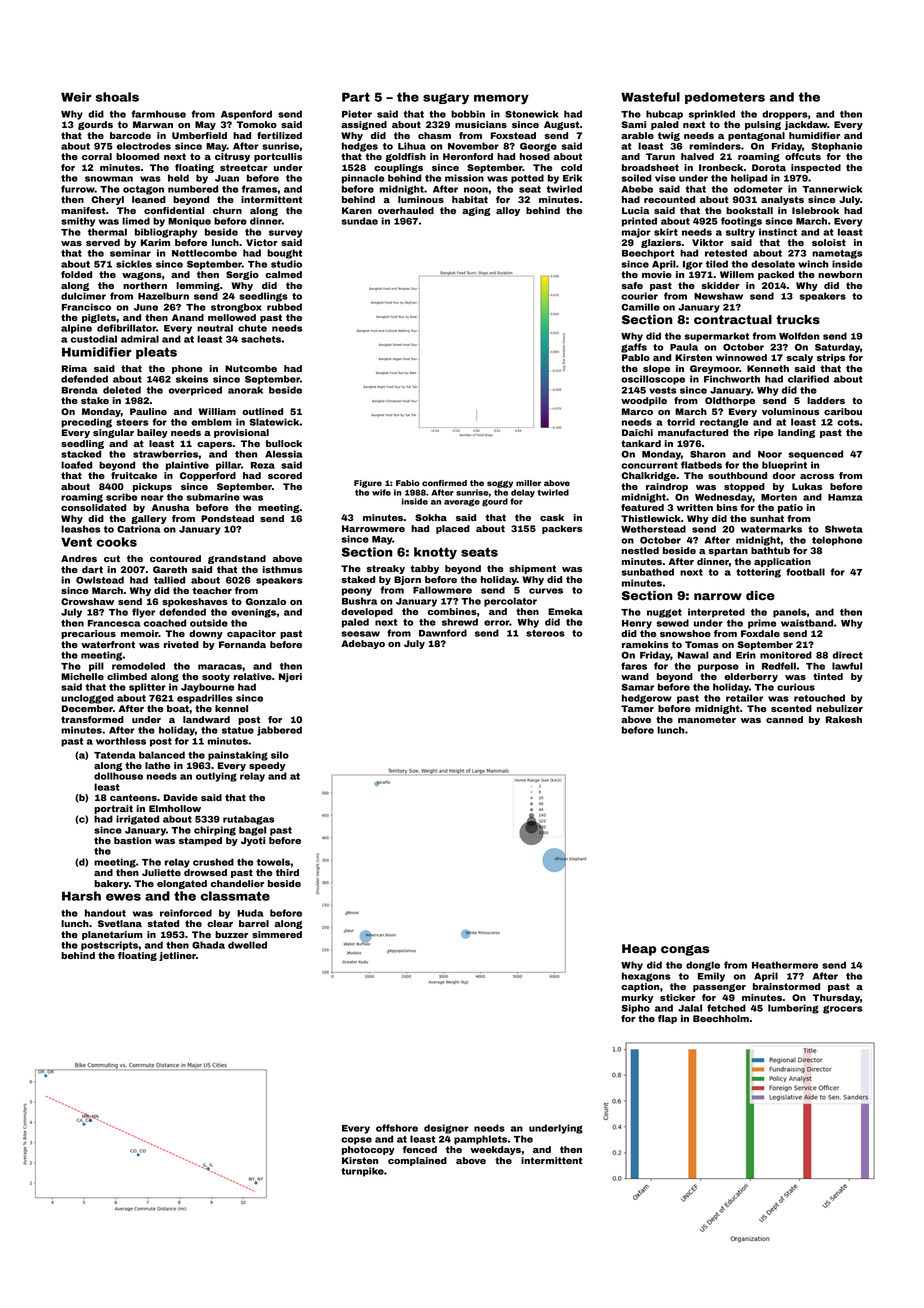 The width and height of the screenshot is (924, 1308). I want to click on retested, so click(726, 253).
